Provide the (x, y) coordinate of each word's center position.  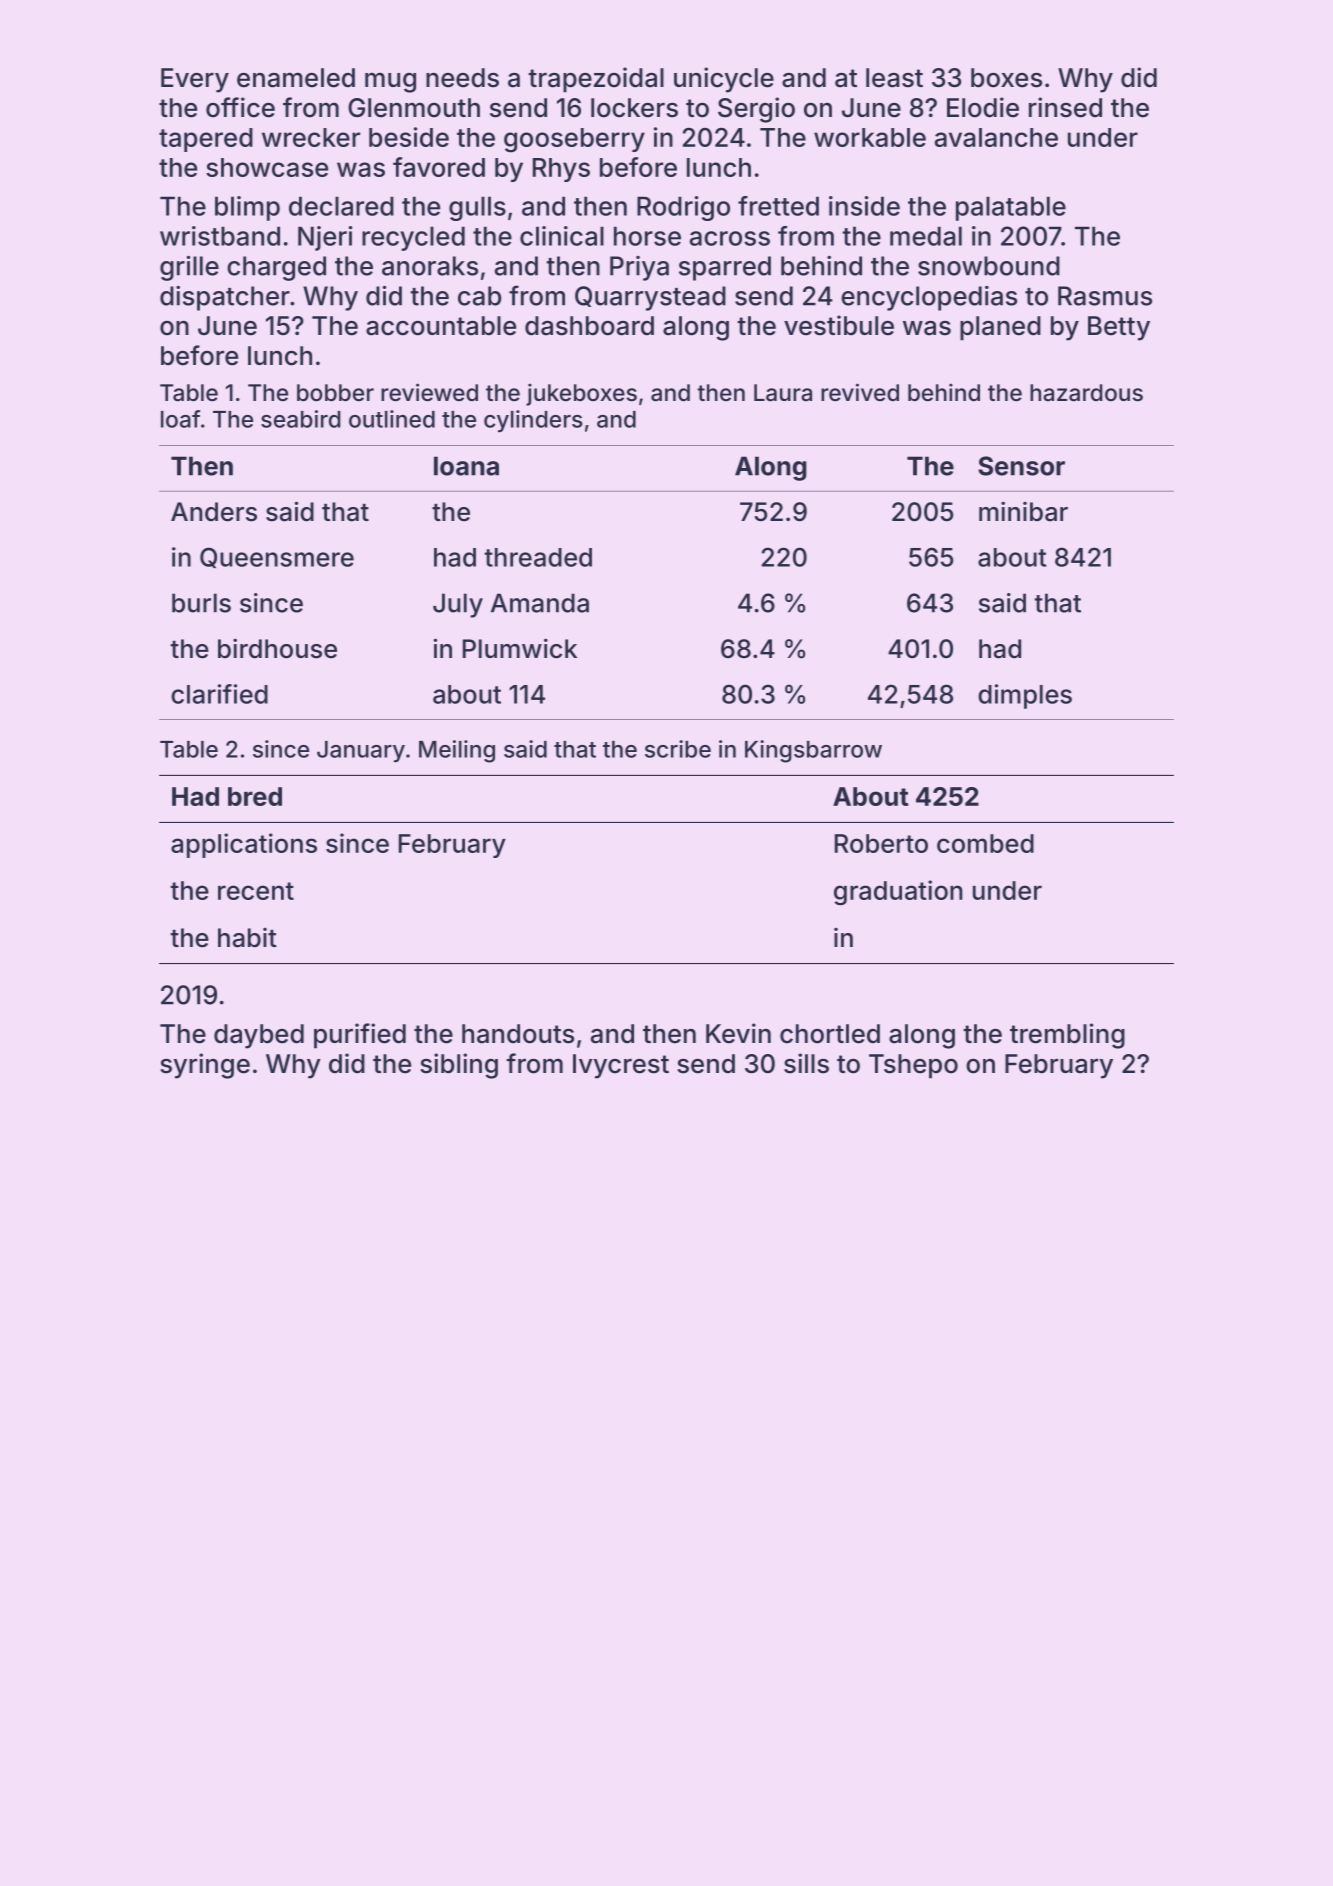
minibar (1023, 512)
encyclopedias (929, 298)
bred (255, 796)
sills (806, 1063)
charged (276, 268)
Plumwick (520, 648)
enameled (296, 78)
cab (479, 296)
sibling (459, 1066)
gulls (477, 208)
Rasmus (1105, 296)
